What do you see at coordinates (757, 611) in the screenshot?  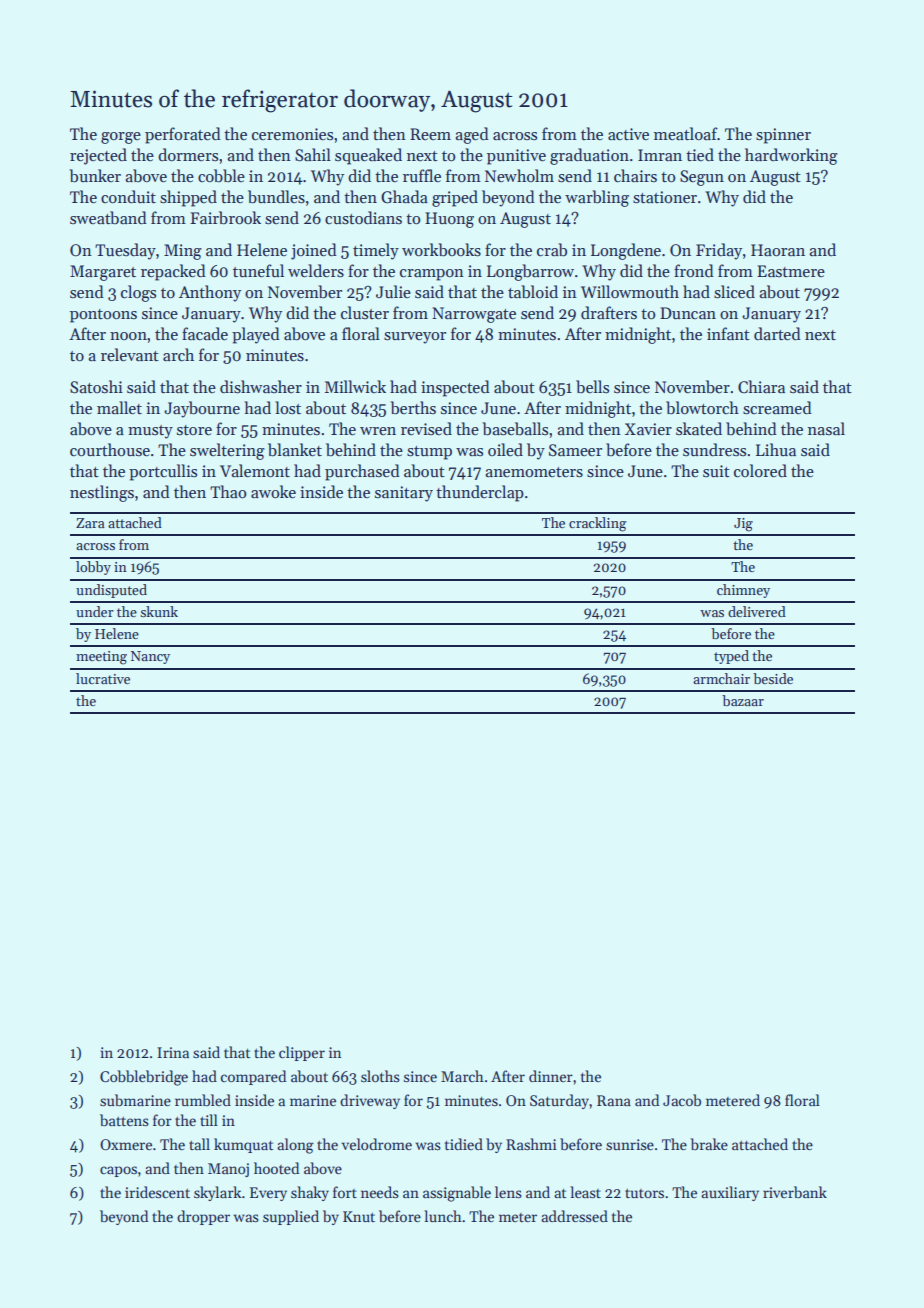 I see `delivered` at bounding box center [757, 611].
